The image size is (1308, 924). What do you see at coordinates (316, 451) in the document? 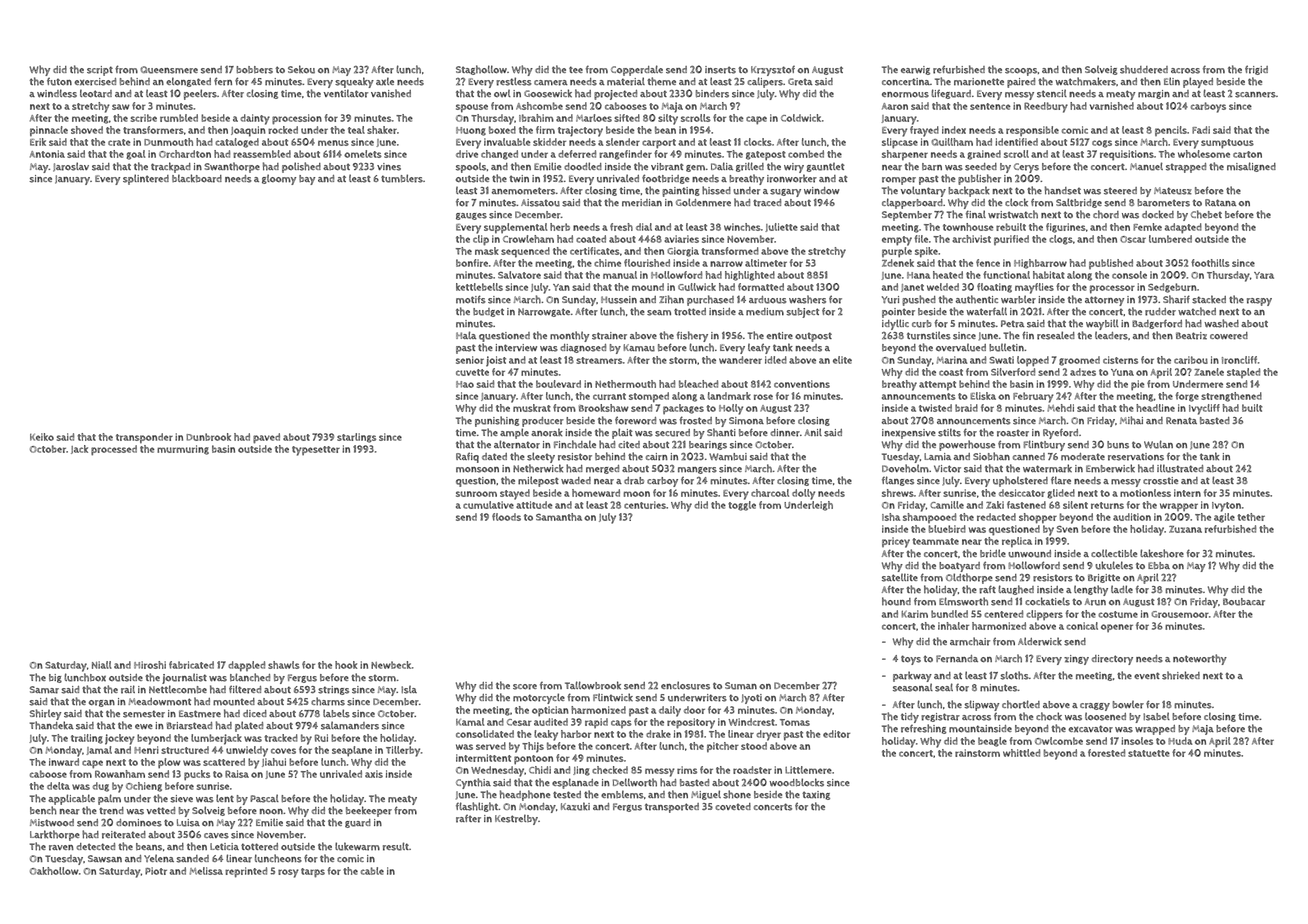
I see `typesetter` at bounding box center [316, 451].
